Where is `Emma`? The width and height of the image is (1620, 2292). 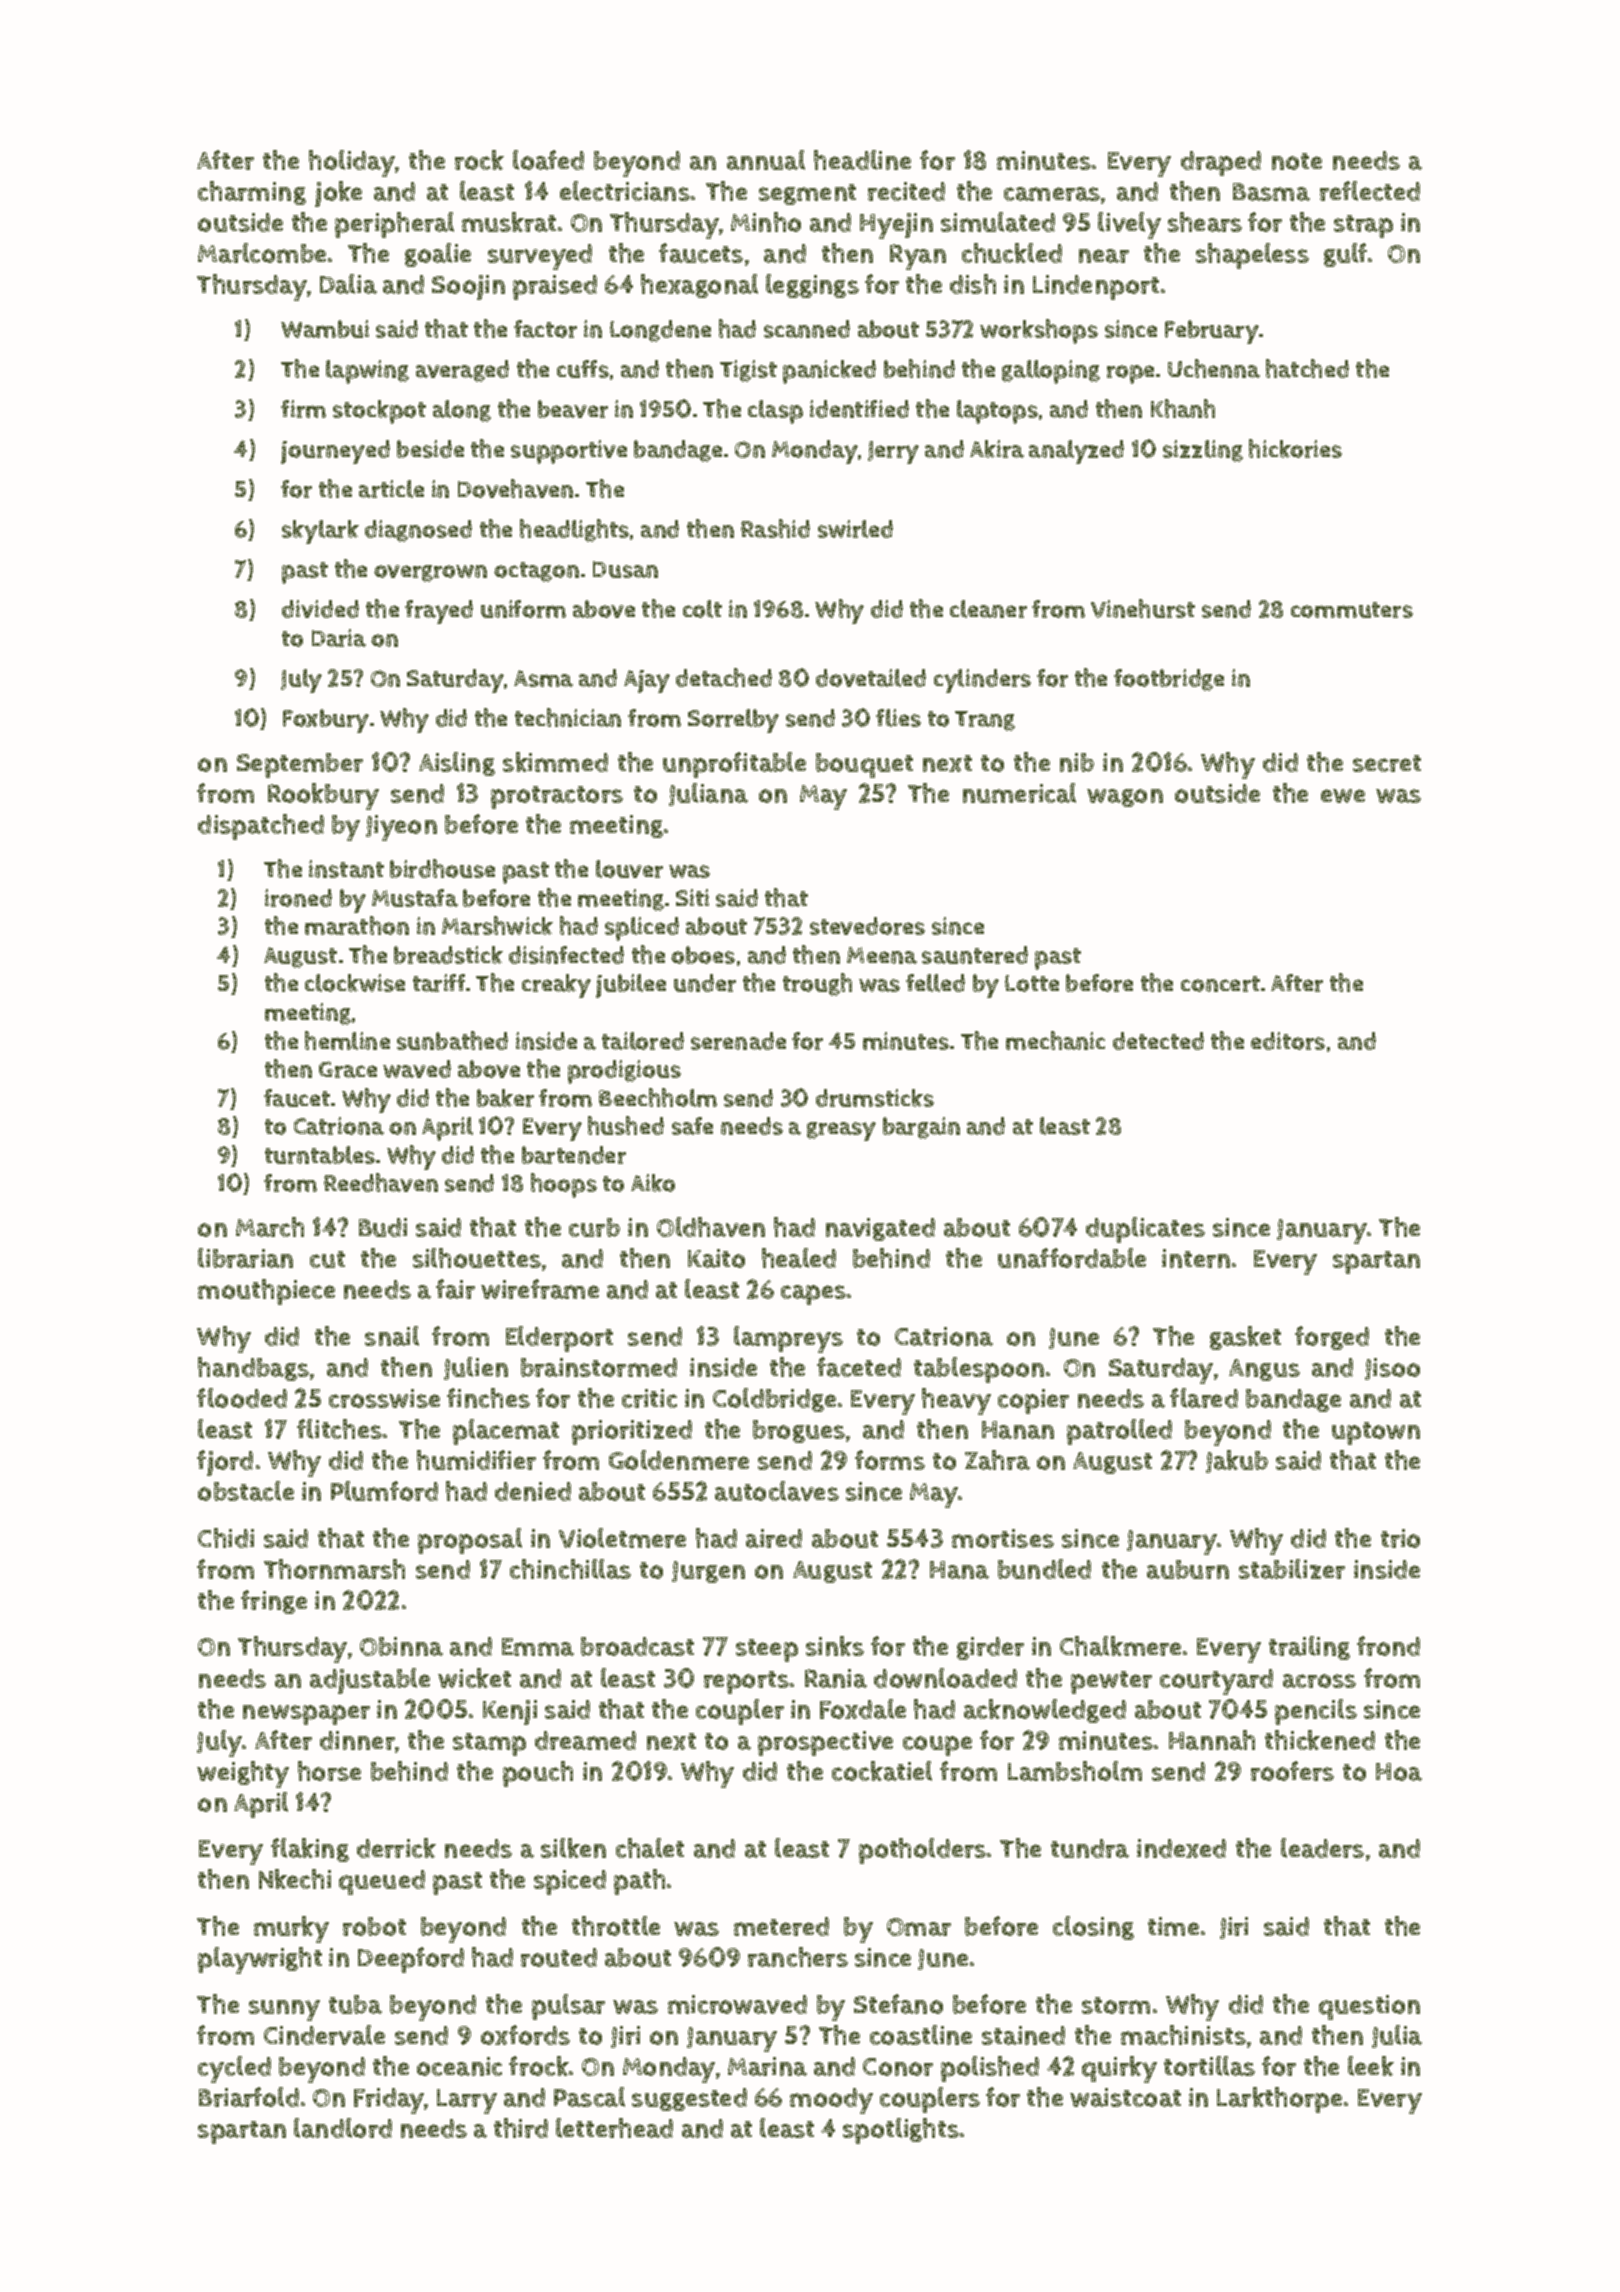
Emma is located at coordinates (538, 1647).
